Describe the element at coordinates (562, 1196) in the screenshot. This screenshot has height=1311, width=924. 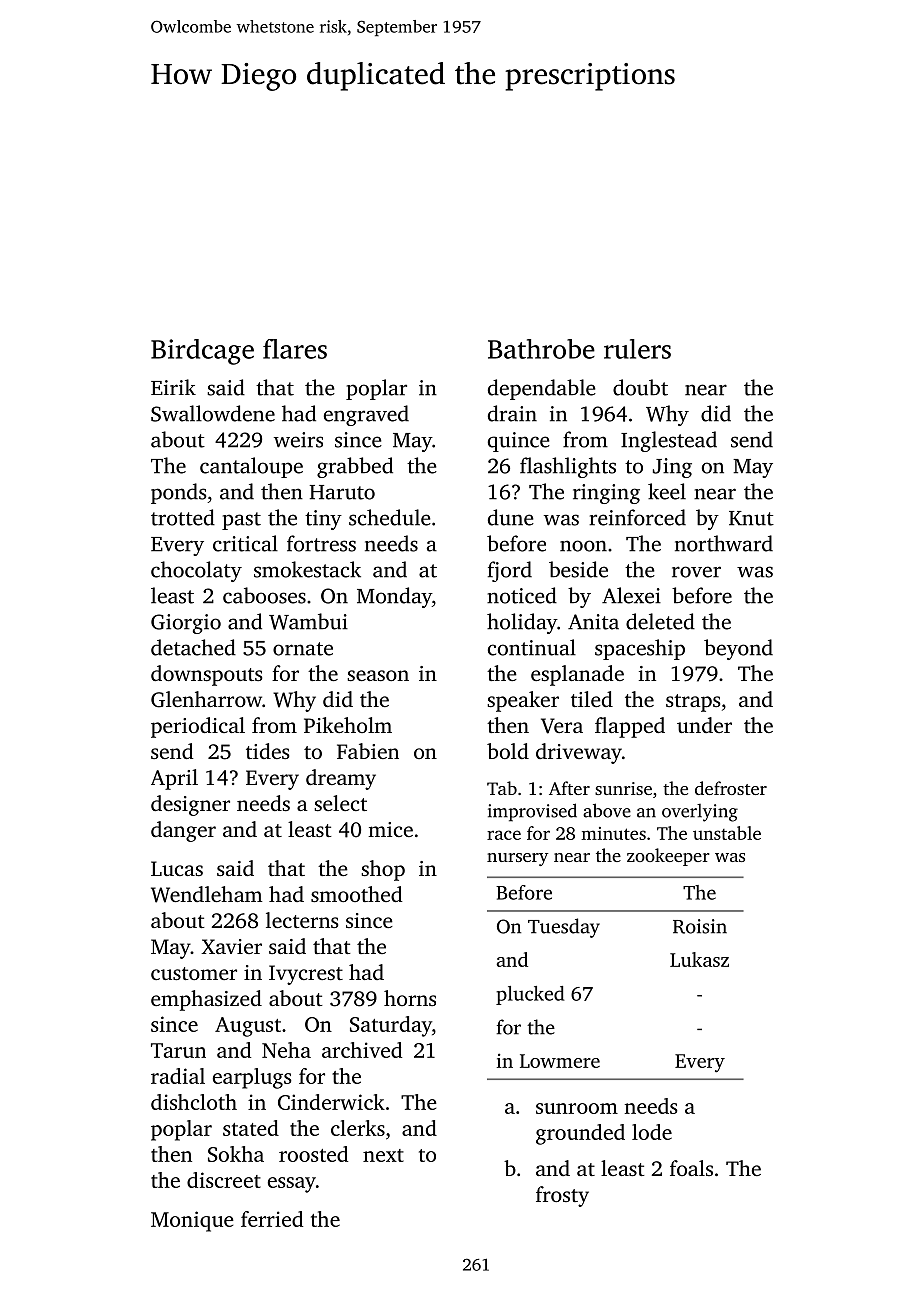
I see `frosty` at that location.
